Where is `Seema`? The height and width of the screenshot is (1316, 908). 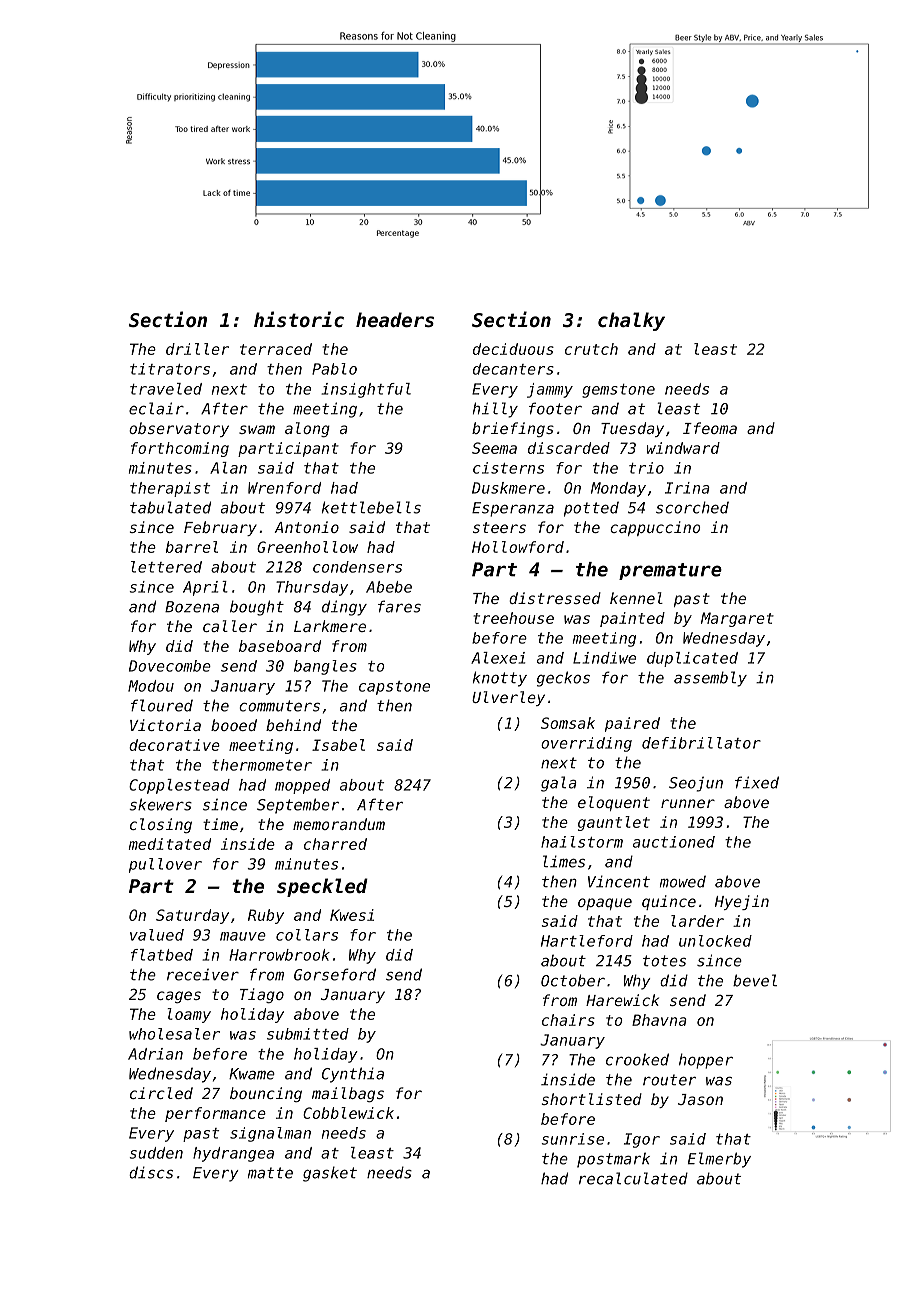
Seema is located at coordinates (494, 448).
